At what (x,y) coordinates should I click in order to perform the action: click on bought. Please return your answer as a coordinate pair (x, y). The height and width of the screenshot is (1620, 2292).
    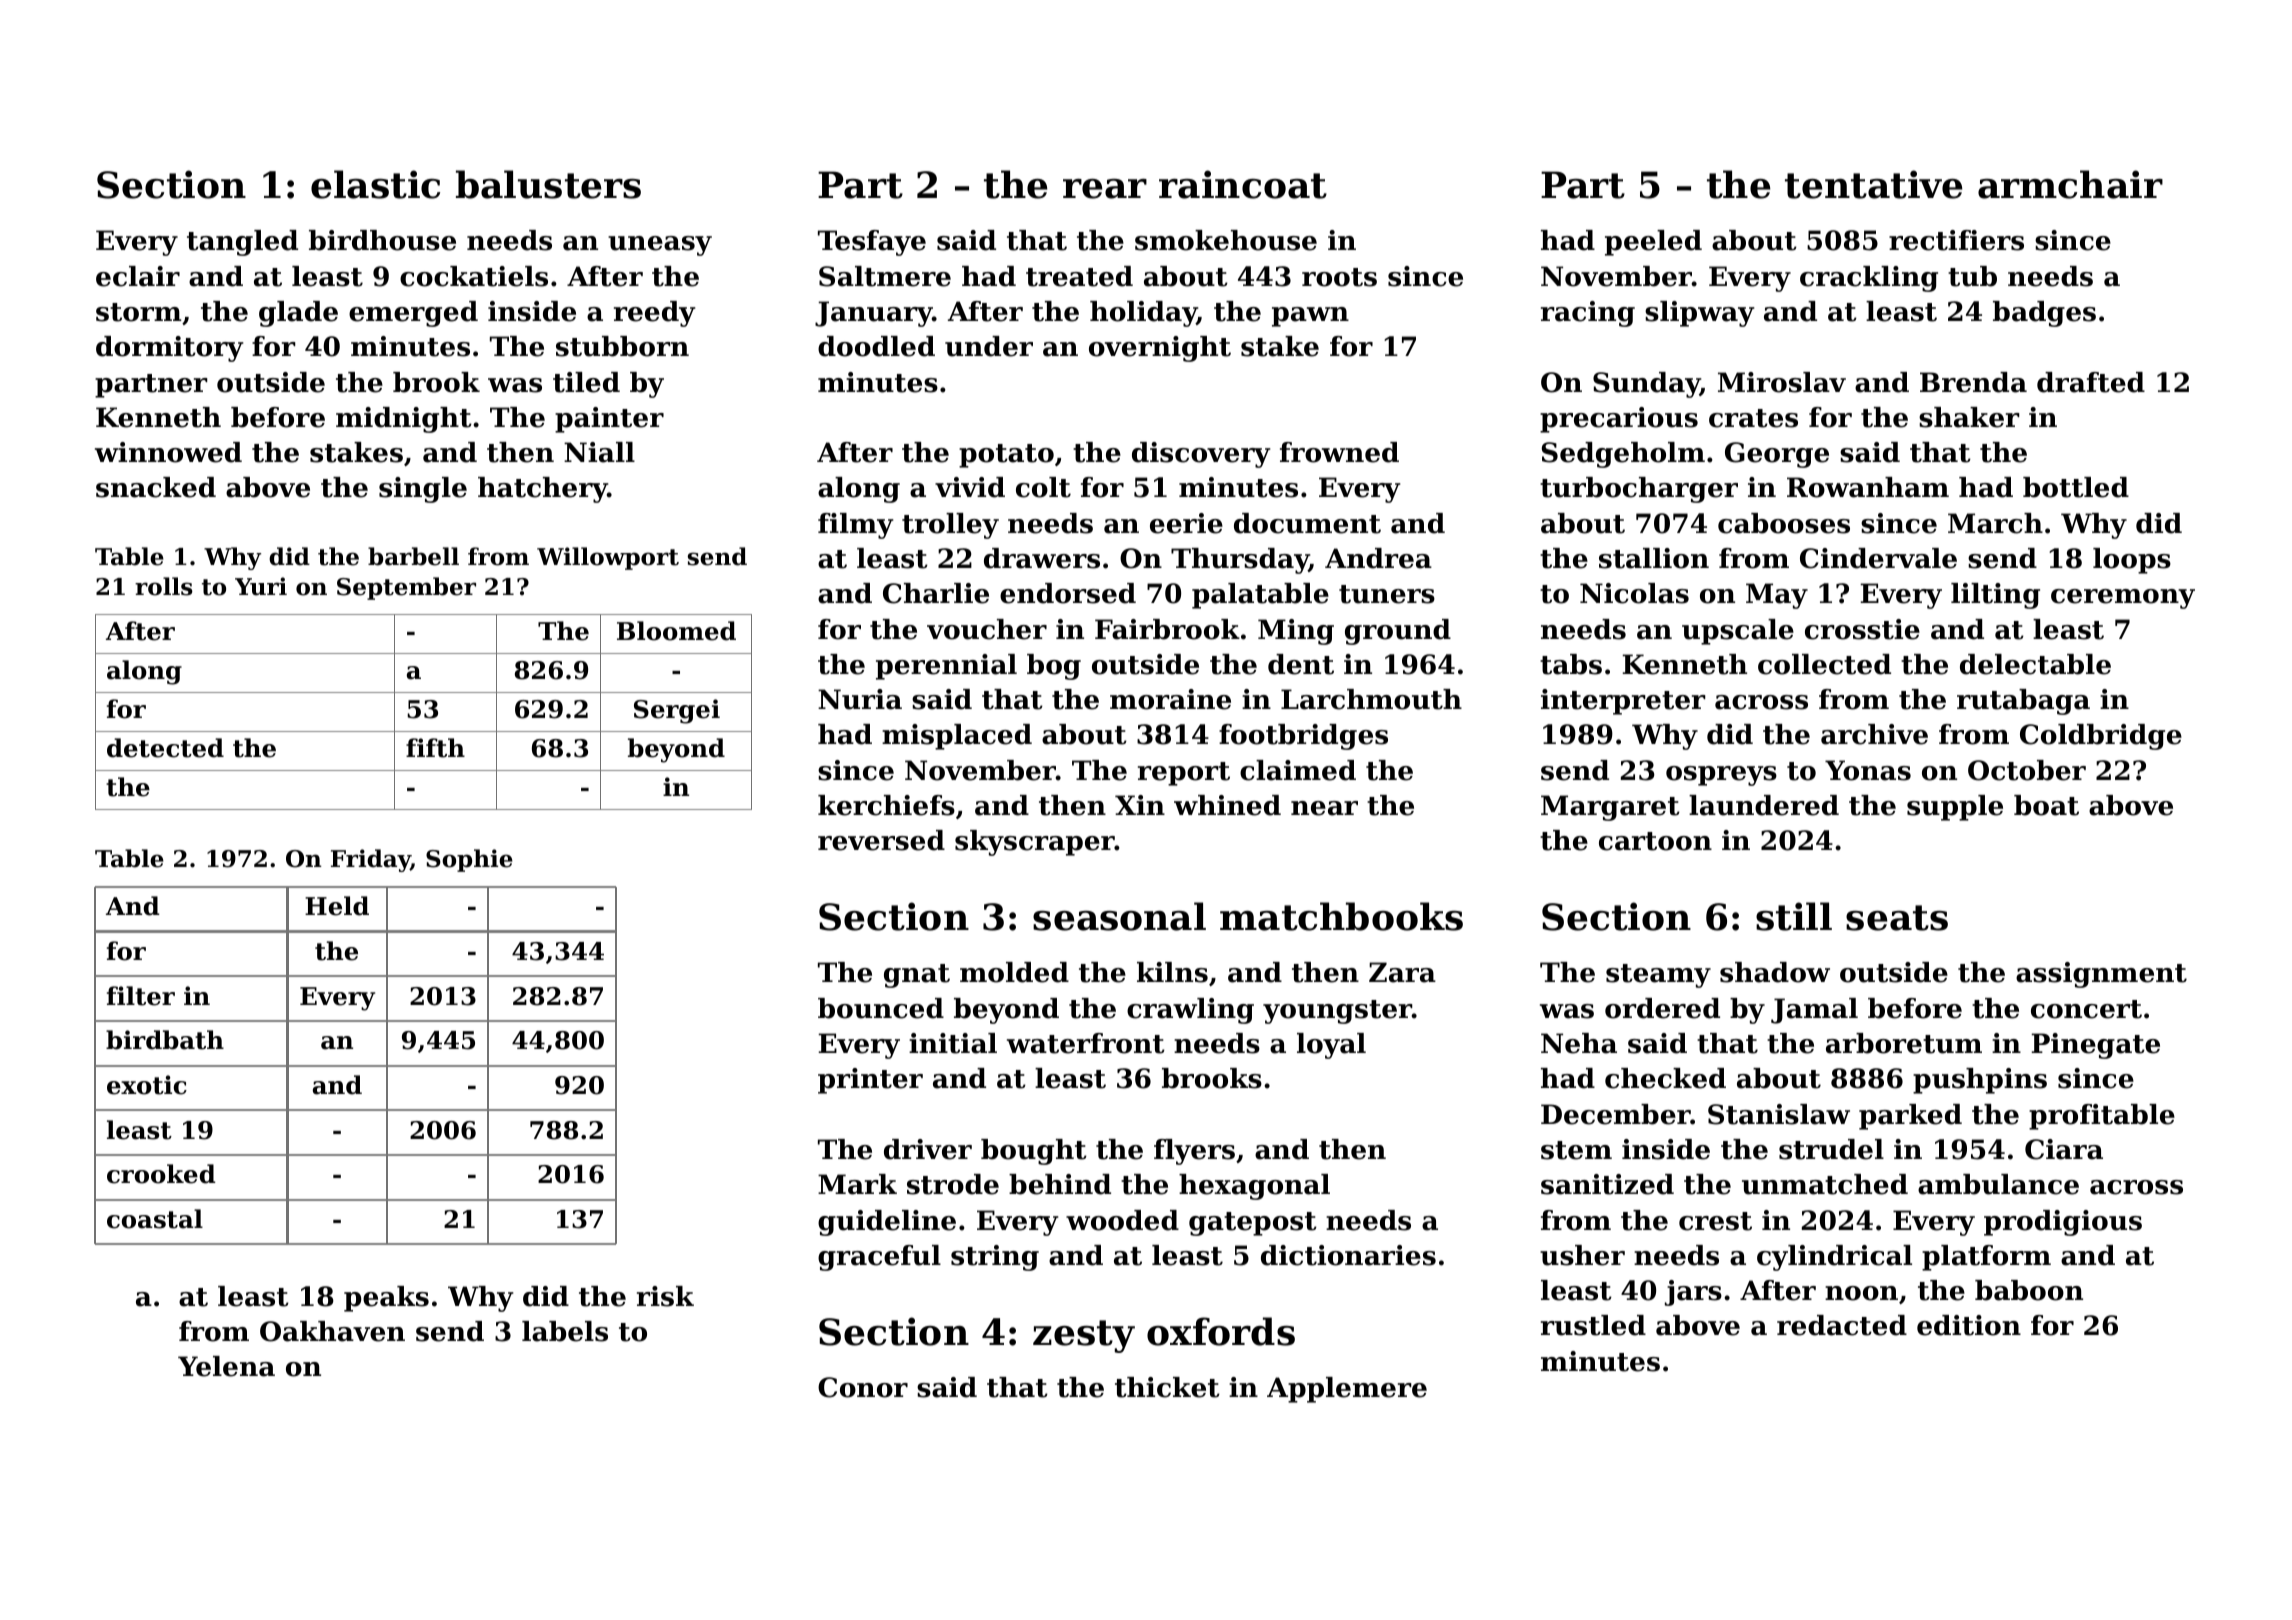
    Looking at the image, I should click on (1034, 1152).
